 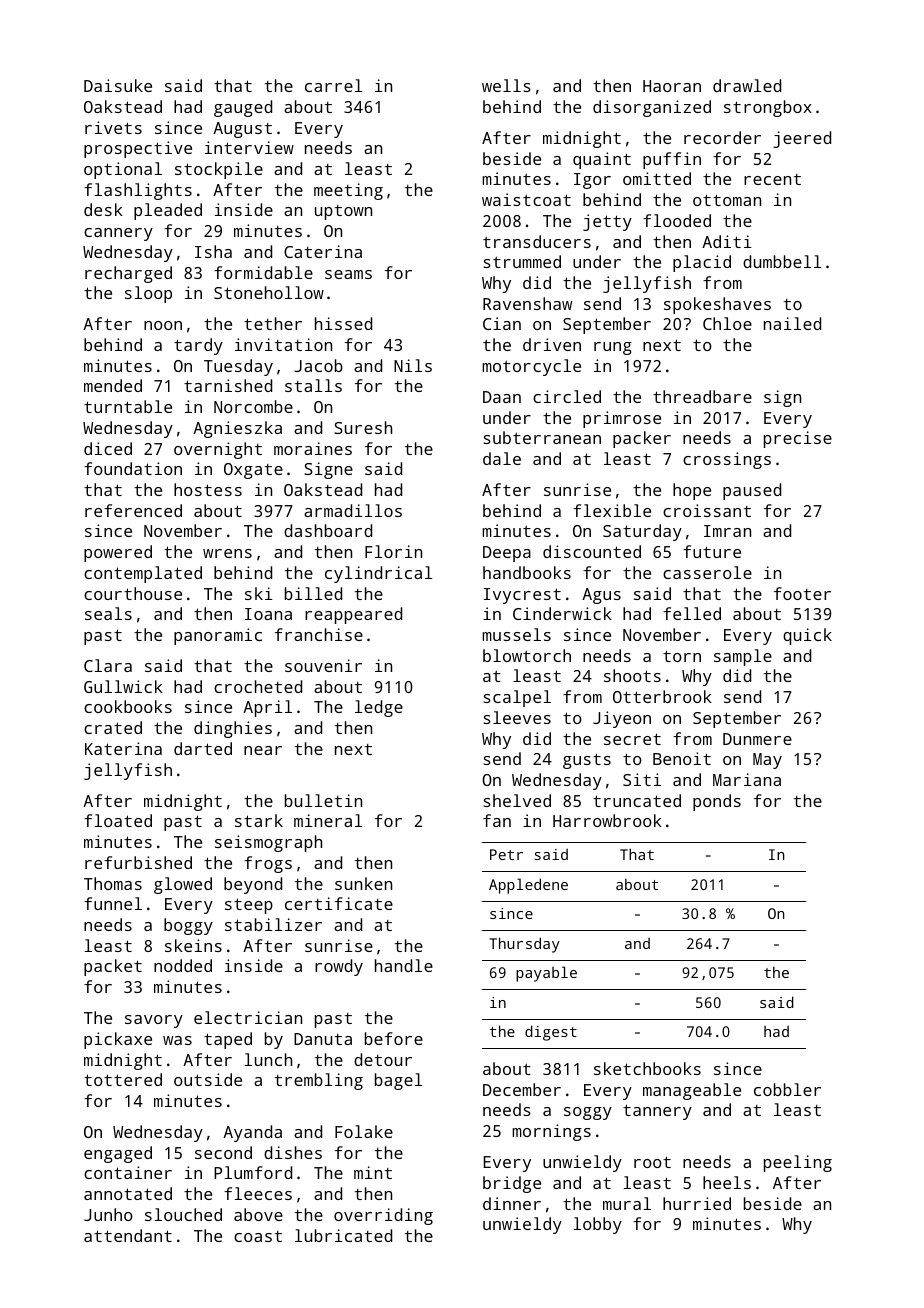 What do you see at coordinates (792, 323) in the document?
I see `nailed` at bounding box center [792, 323].
